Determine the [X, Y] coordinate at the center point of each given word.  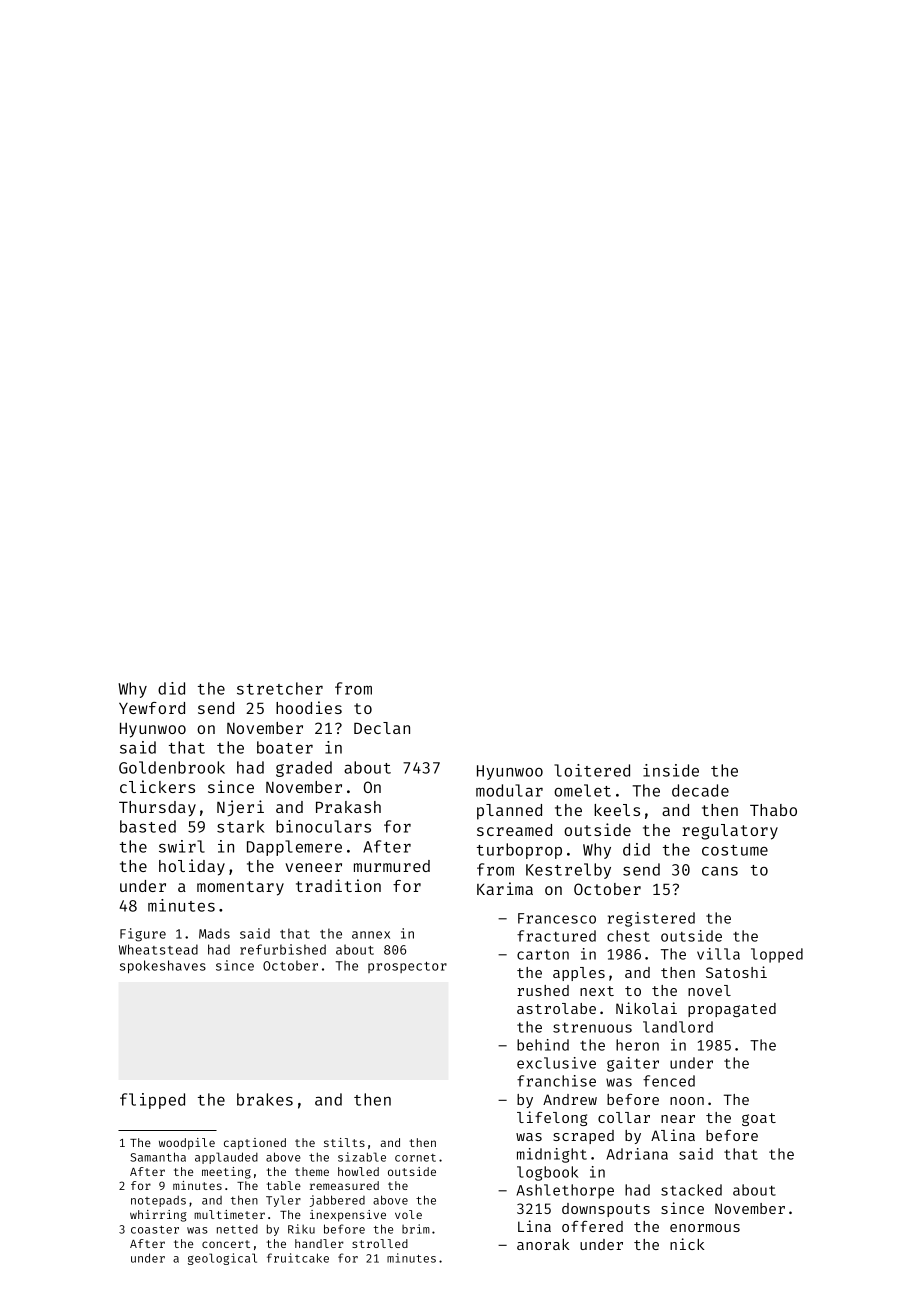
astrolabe [556, 1008]
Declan [382, 728]
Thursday [157, 809]
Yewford [152, 708]
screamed [514, 830]
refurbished [283, 949]
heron [637, 1045]
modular [509, 790]
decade [700, 790]
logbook [547, 1173]
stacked [691, 1190]
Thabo [773, 810]
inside [671, 770]
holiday [192, 867]
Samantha [158, 1157]
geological [222, 1259]
